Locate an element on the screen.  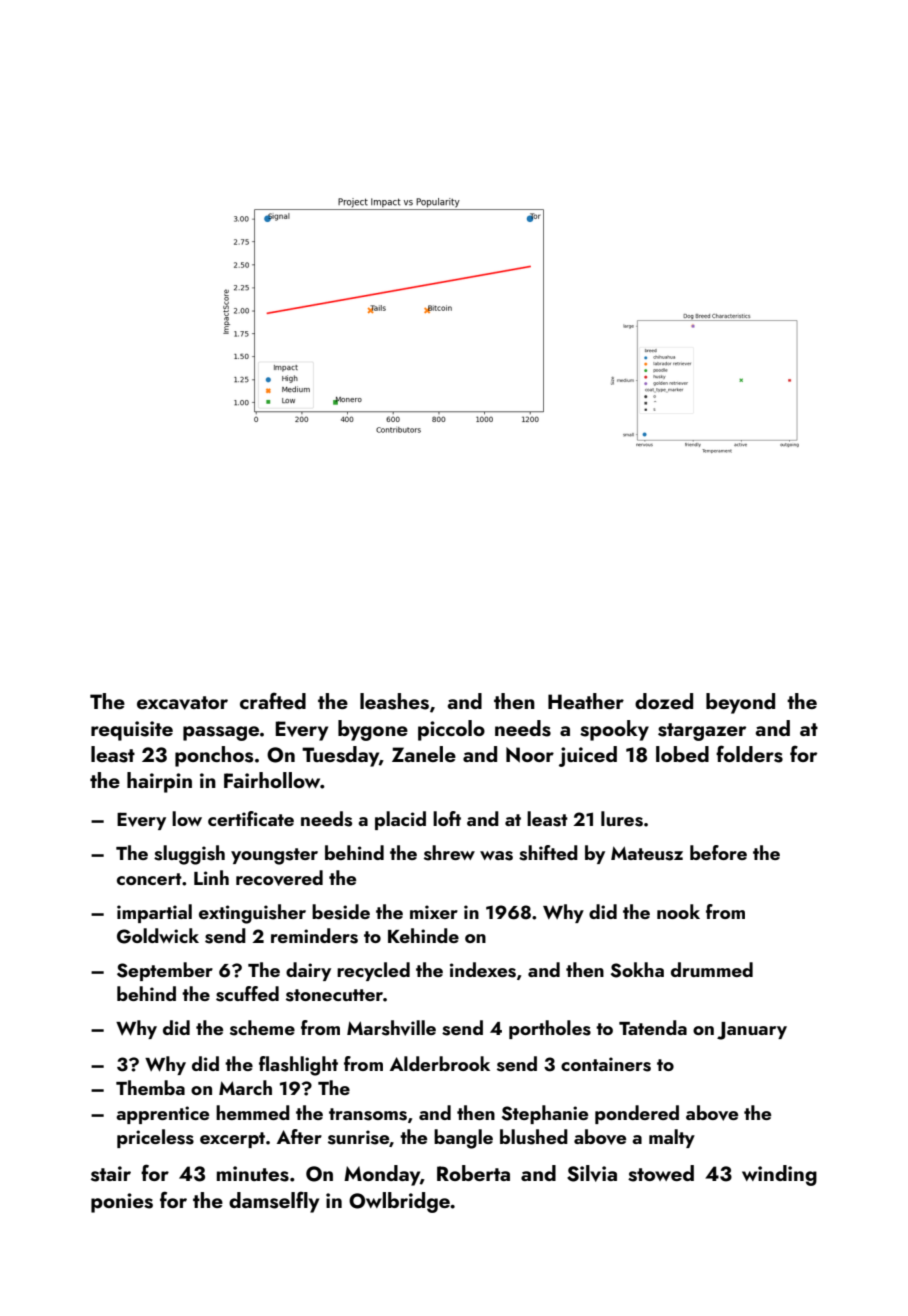
ponies is located at coordinates (122, 1203).
